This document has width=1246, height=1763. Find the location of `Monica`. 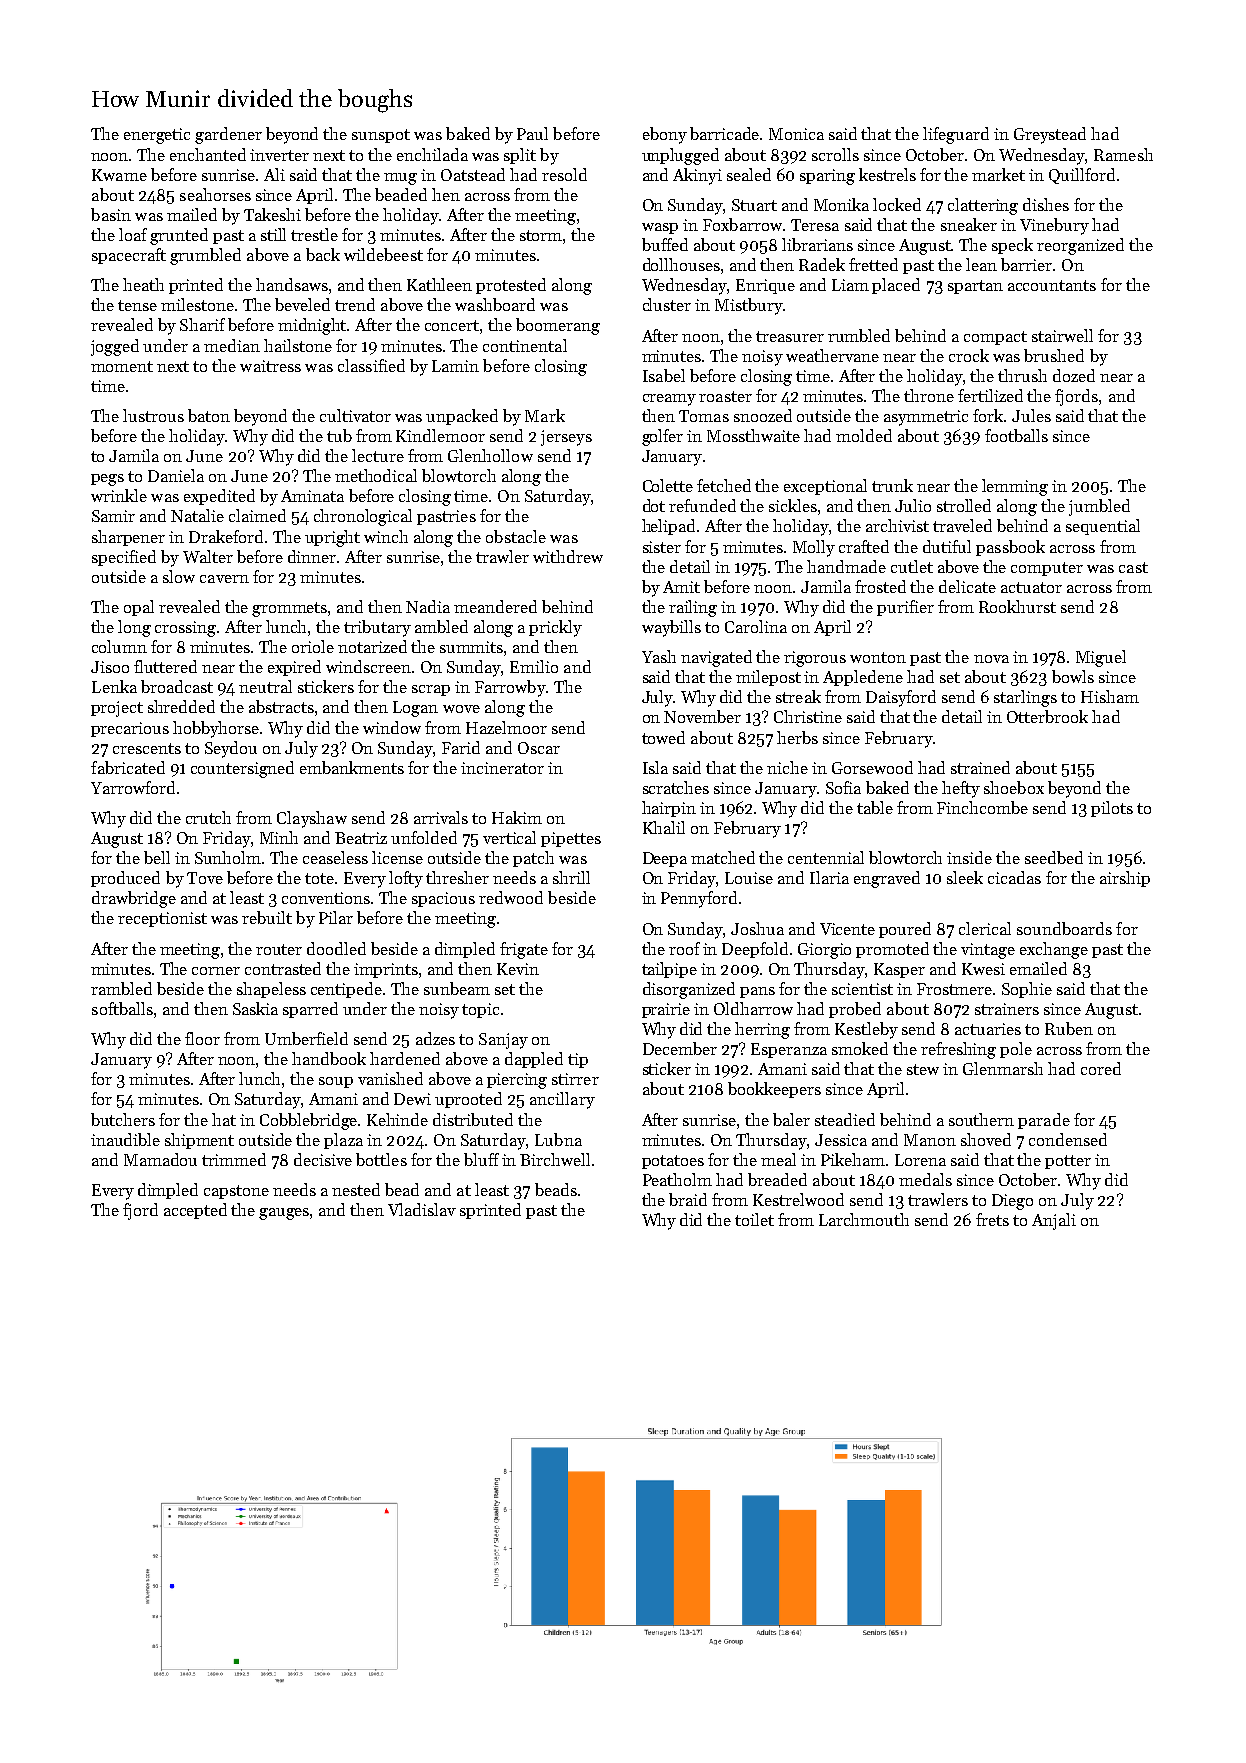

Monica is located at coordinates (796, 134).
